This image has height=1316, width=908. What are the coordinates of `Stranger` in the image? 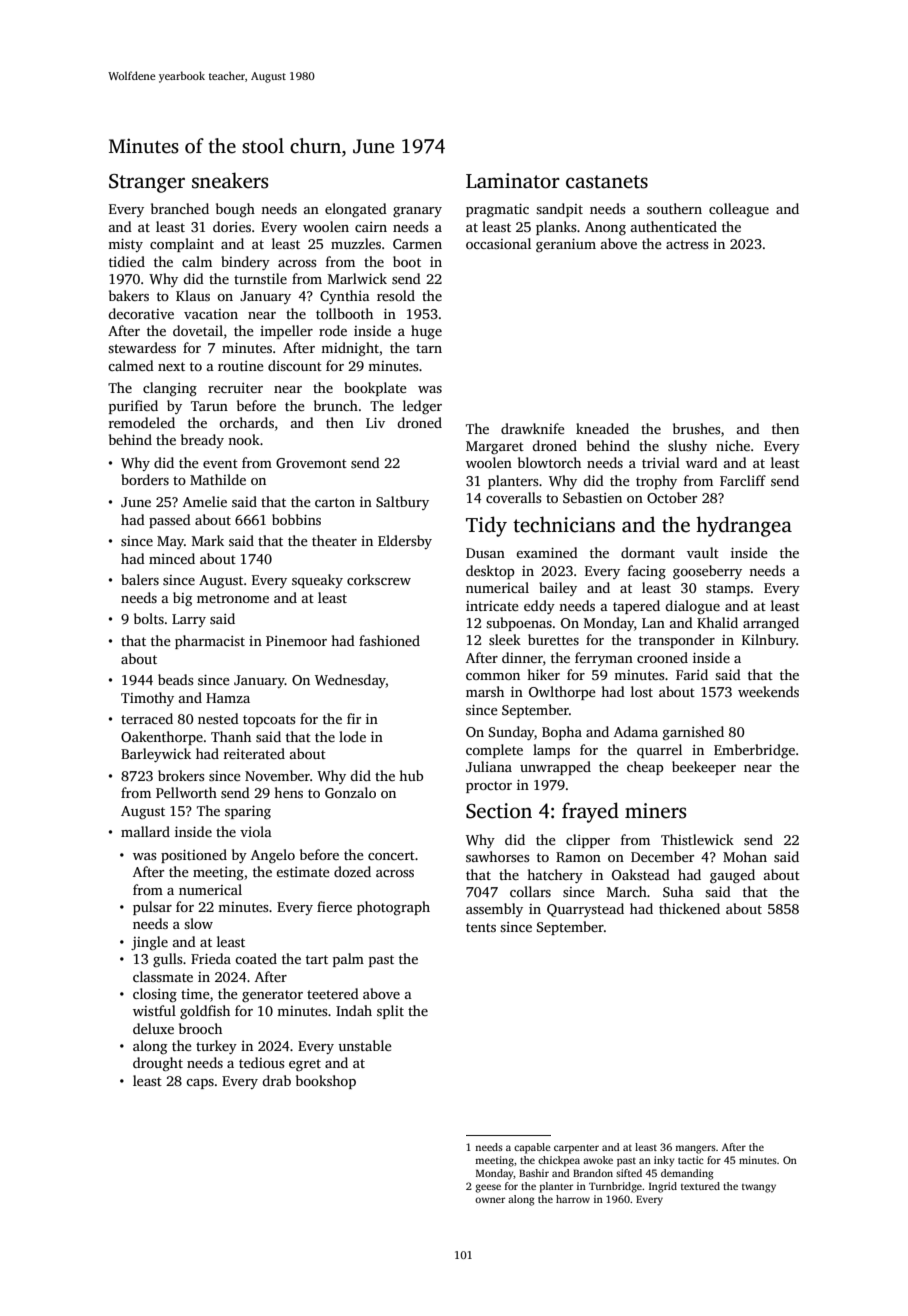 It's located at (147, 183).
